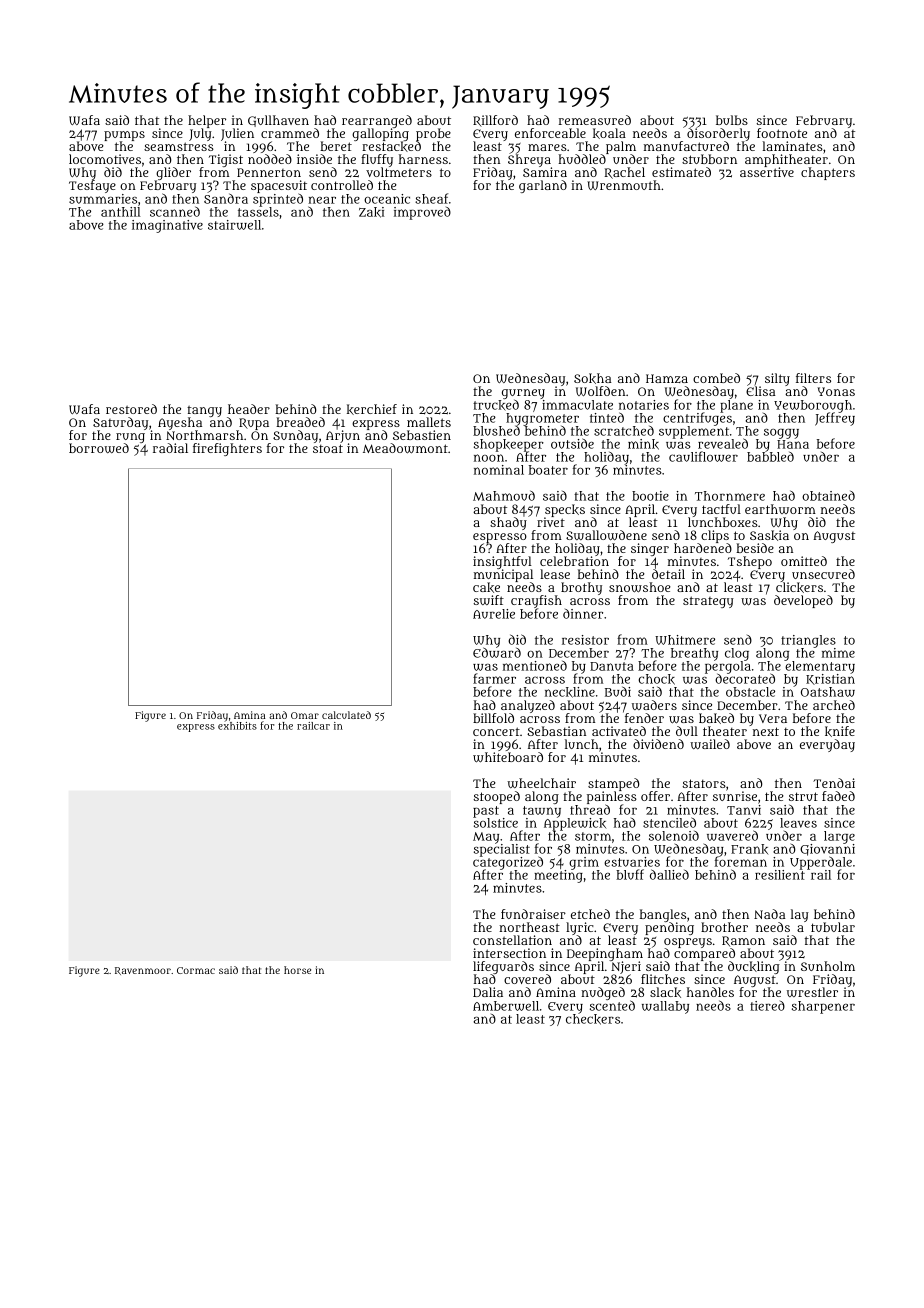  What do you see at coordinates (175, 211) in the document?
I see `scanned` at bounding box center [175, 211].
